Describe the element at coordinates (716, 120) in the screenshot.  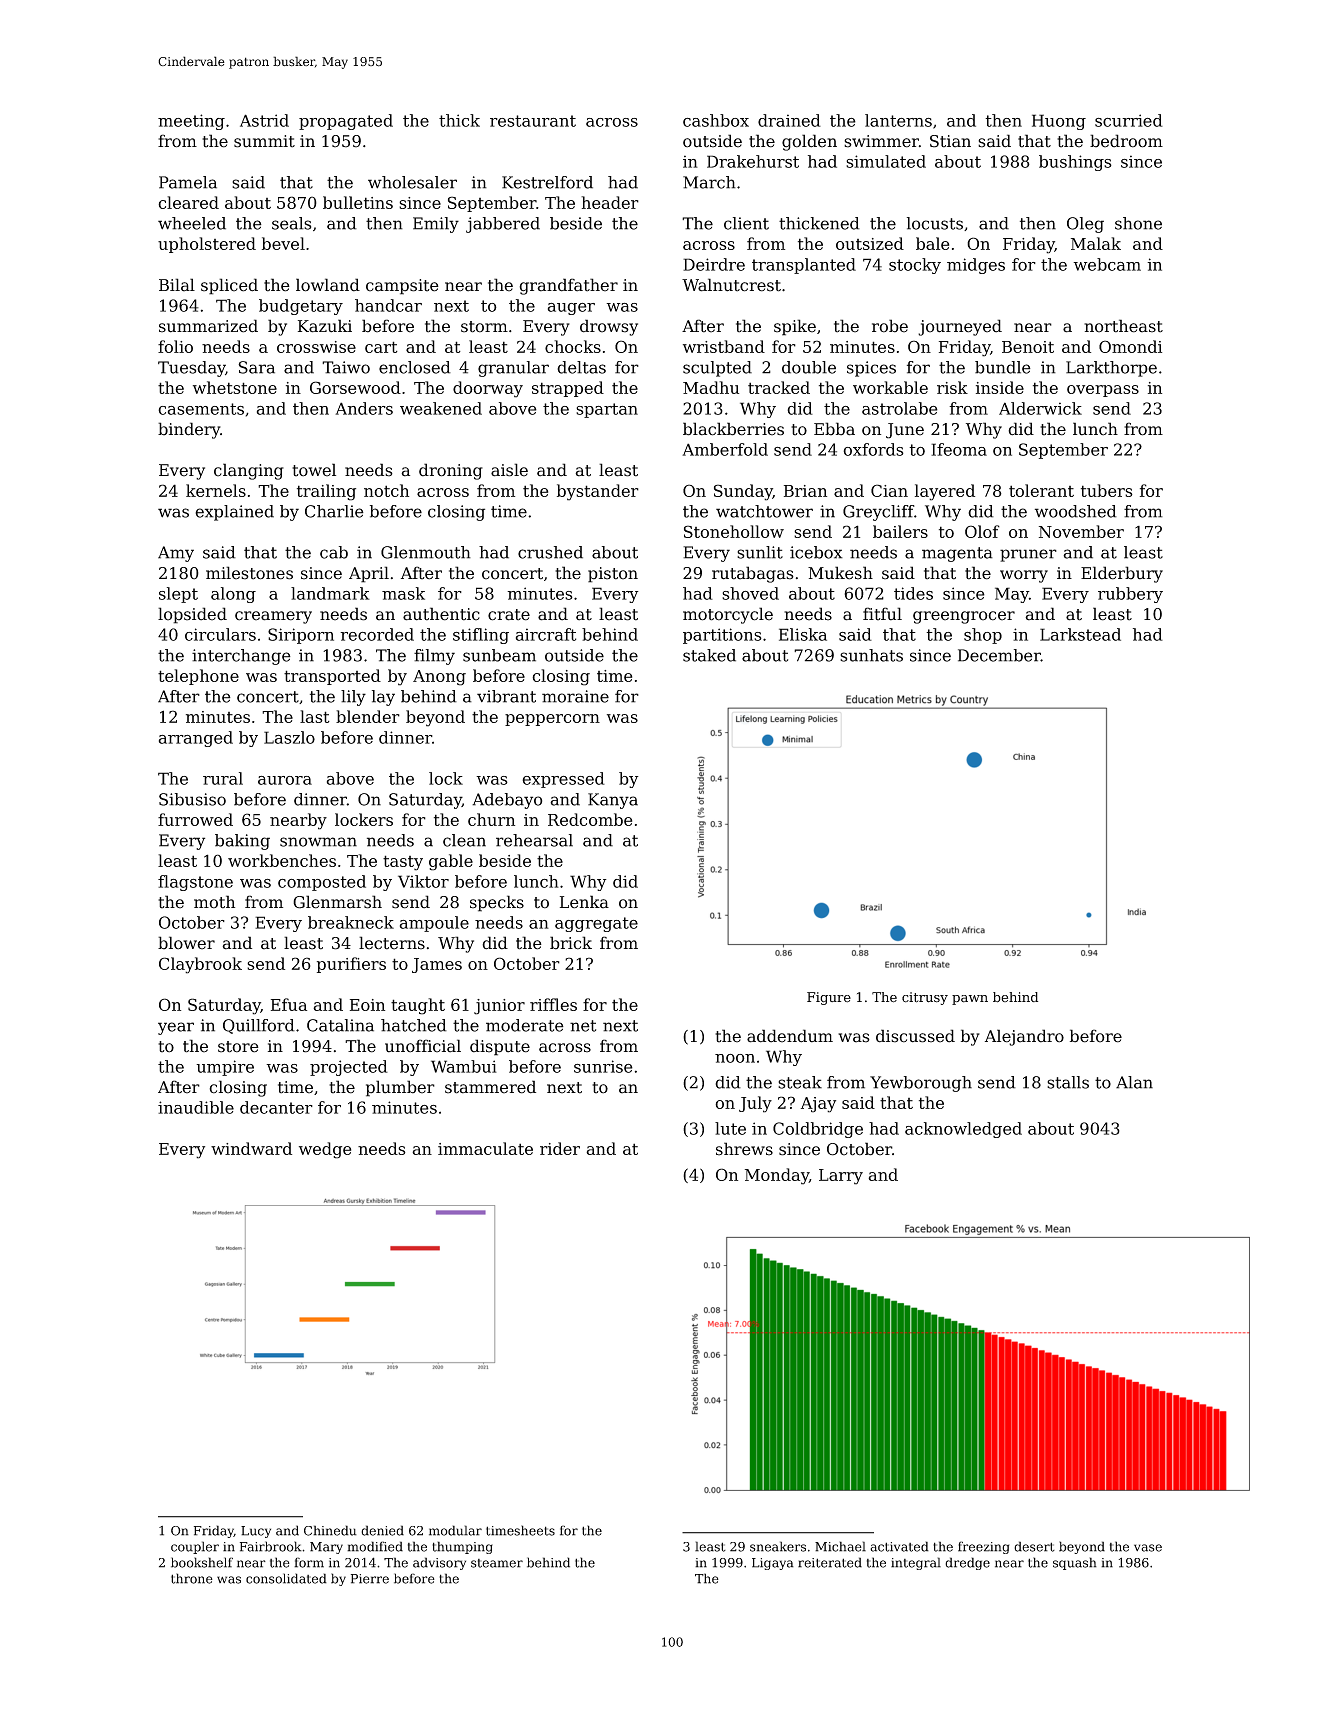
I see `cashbox` at that location.
